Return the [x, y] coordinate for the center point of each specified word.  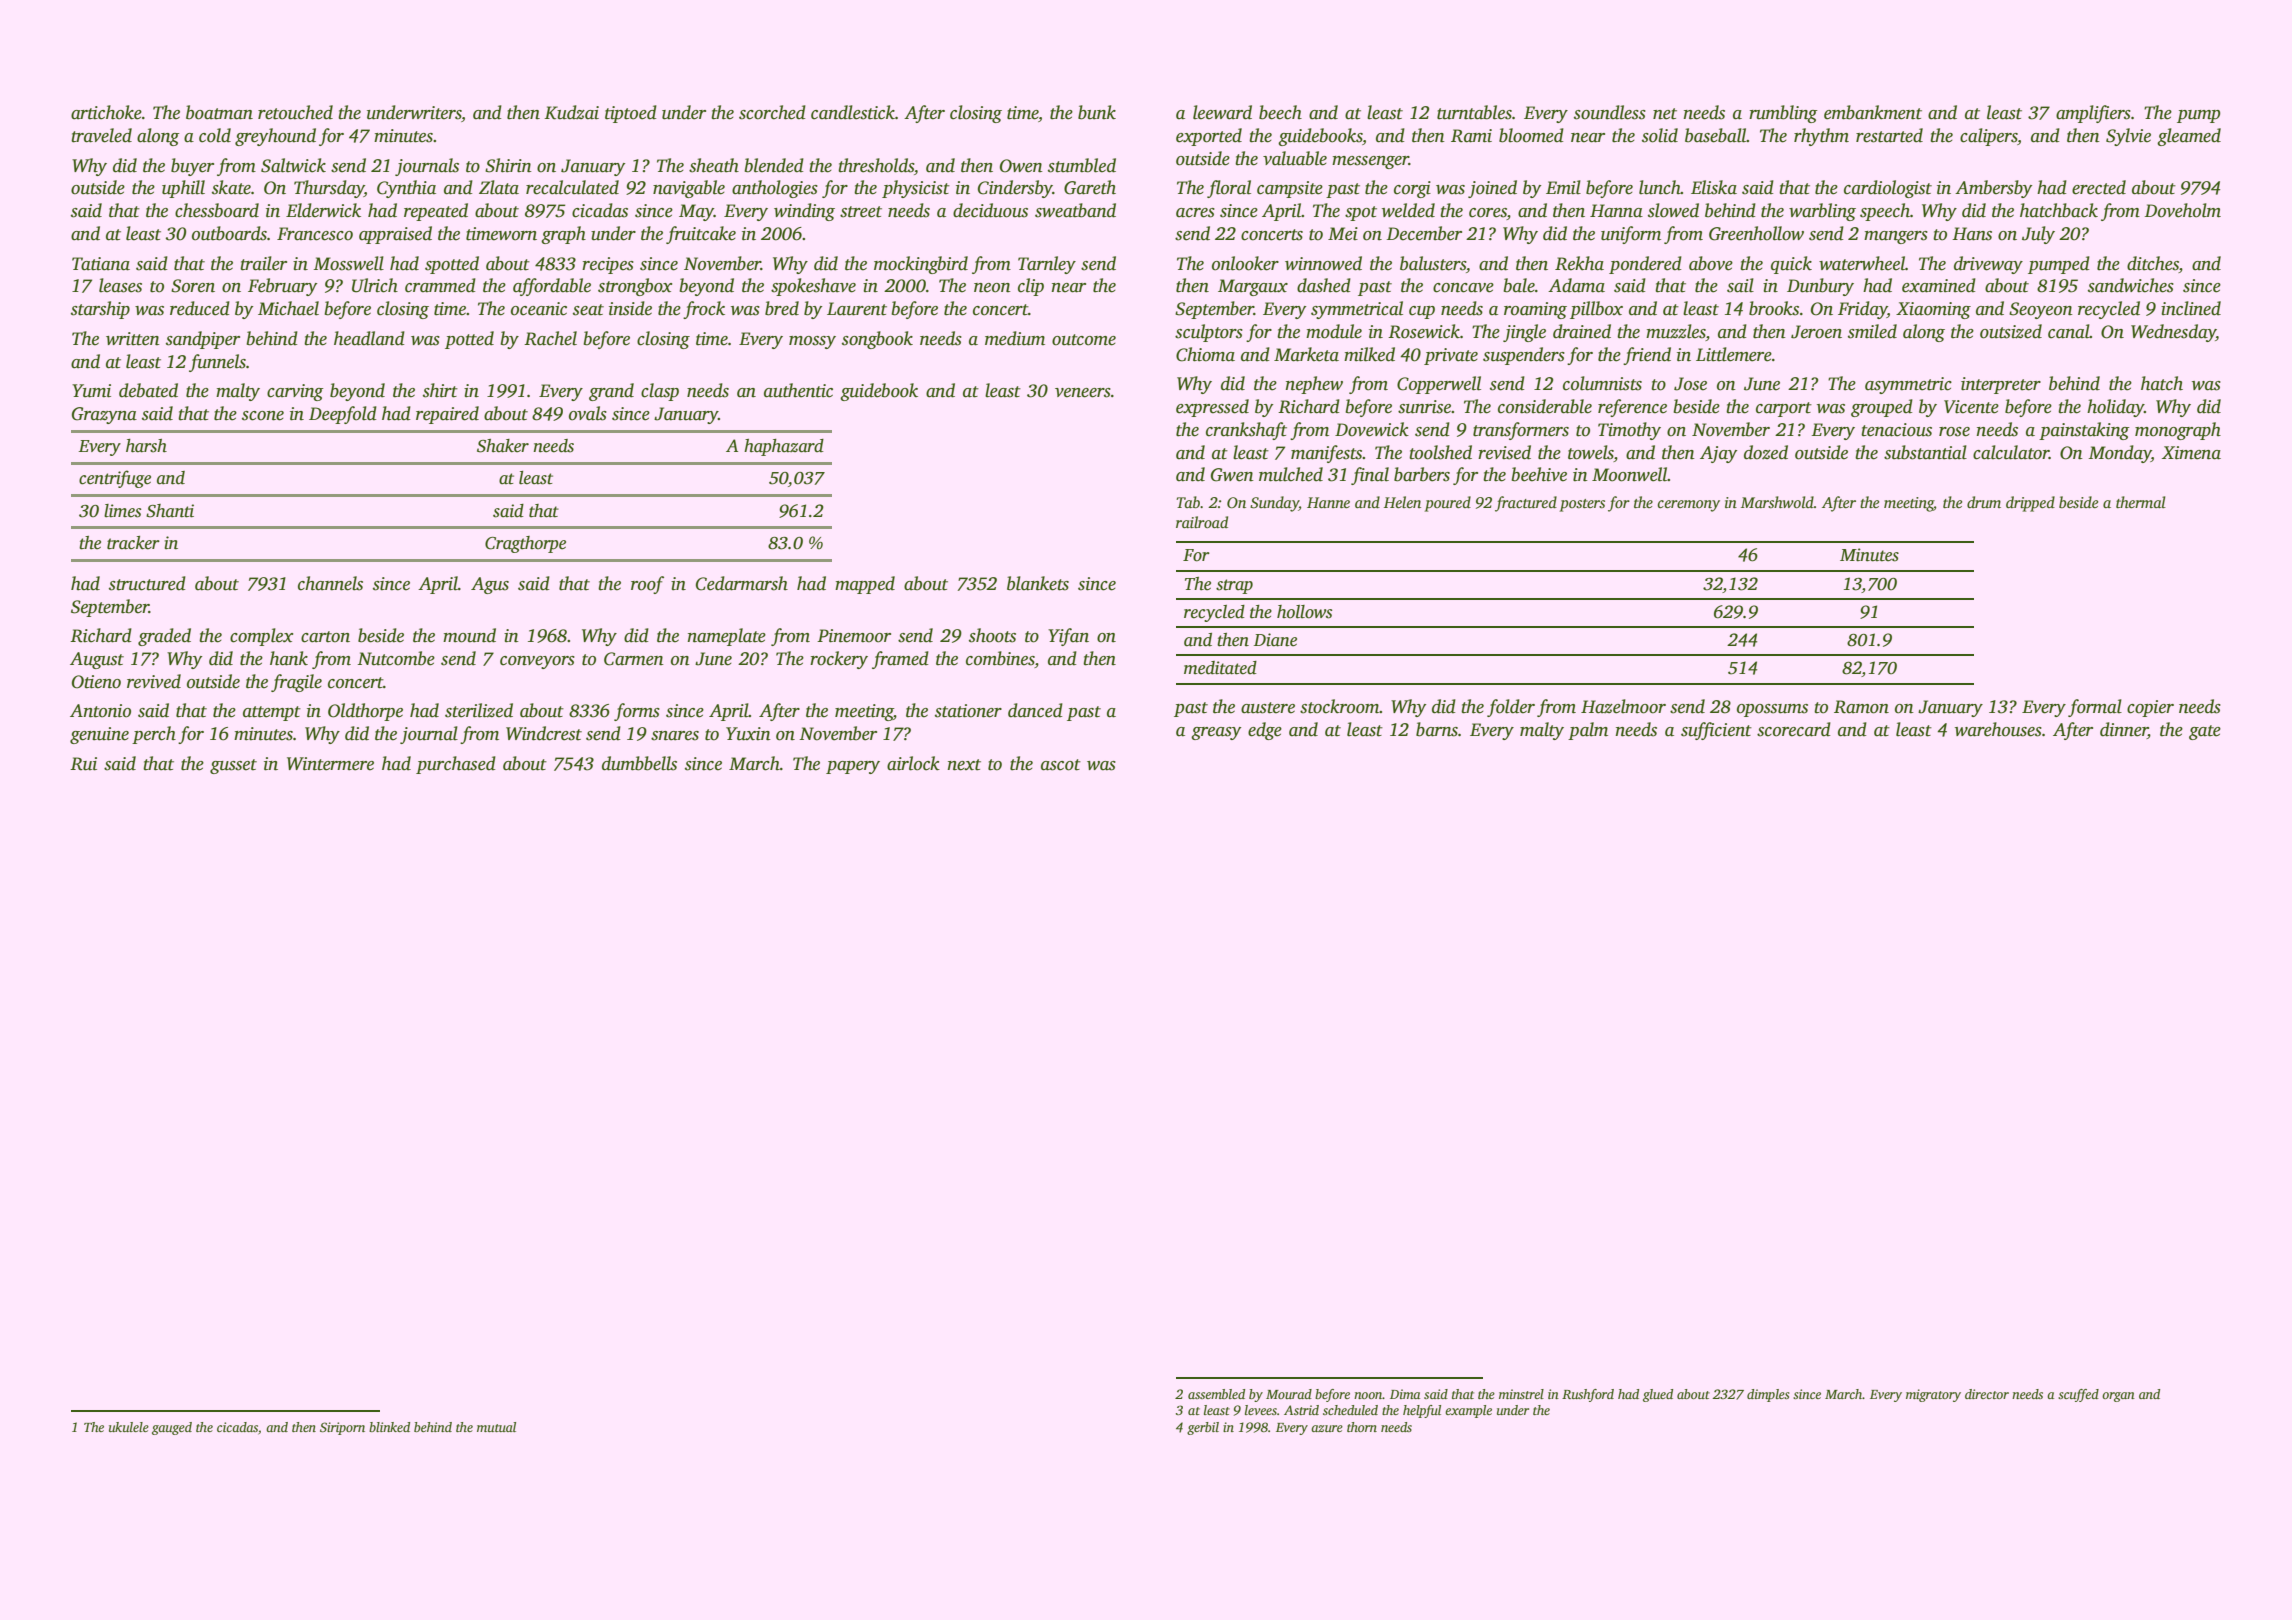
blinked [389, 1427]
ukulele [129, 1427]
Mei [1343, 234]
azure [1327, 1428]
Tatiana [101, 264]
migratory [1933, 1395]
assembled [1216, 1394]
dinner [2124, 730]
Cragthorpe [525, 544]
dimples [1768, 1395]
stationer [968, 711]
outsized [2011, 331]
